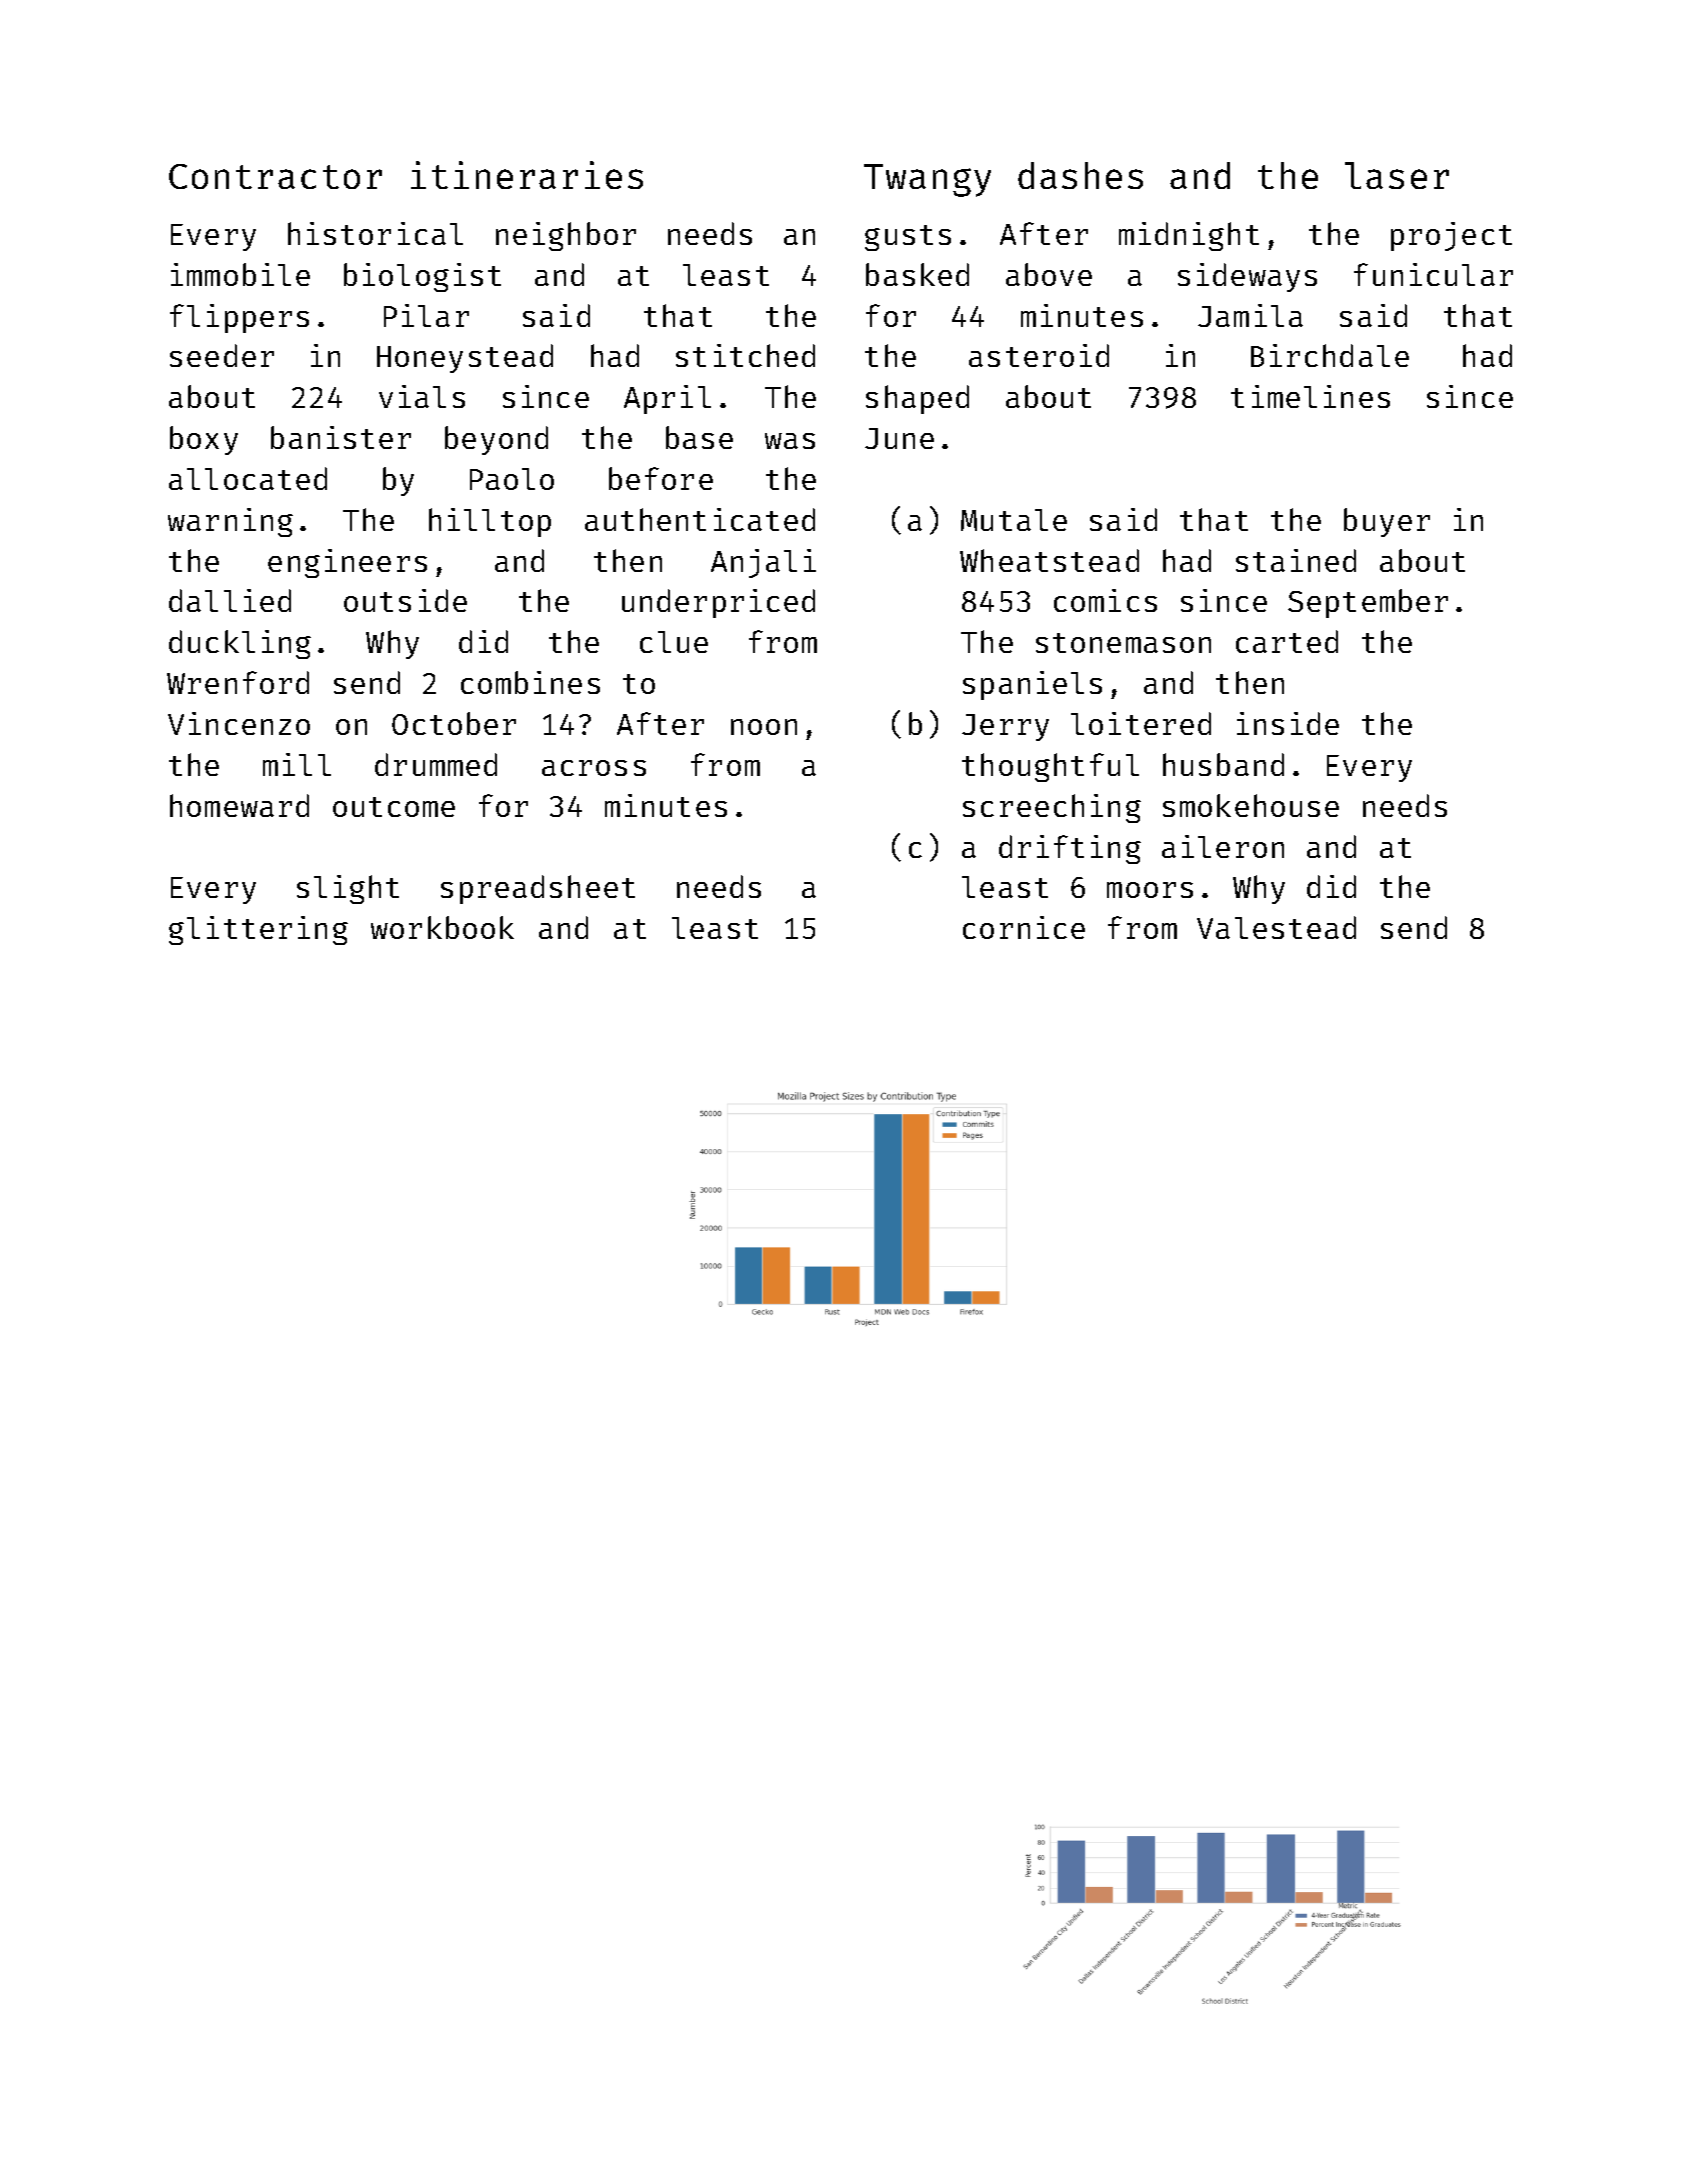  Describe the element at coordinates (1080, 175) in the page. I see `dashes` at that location.
